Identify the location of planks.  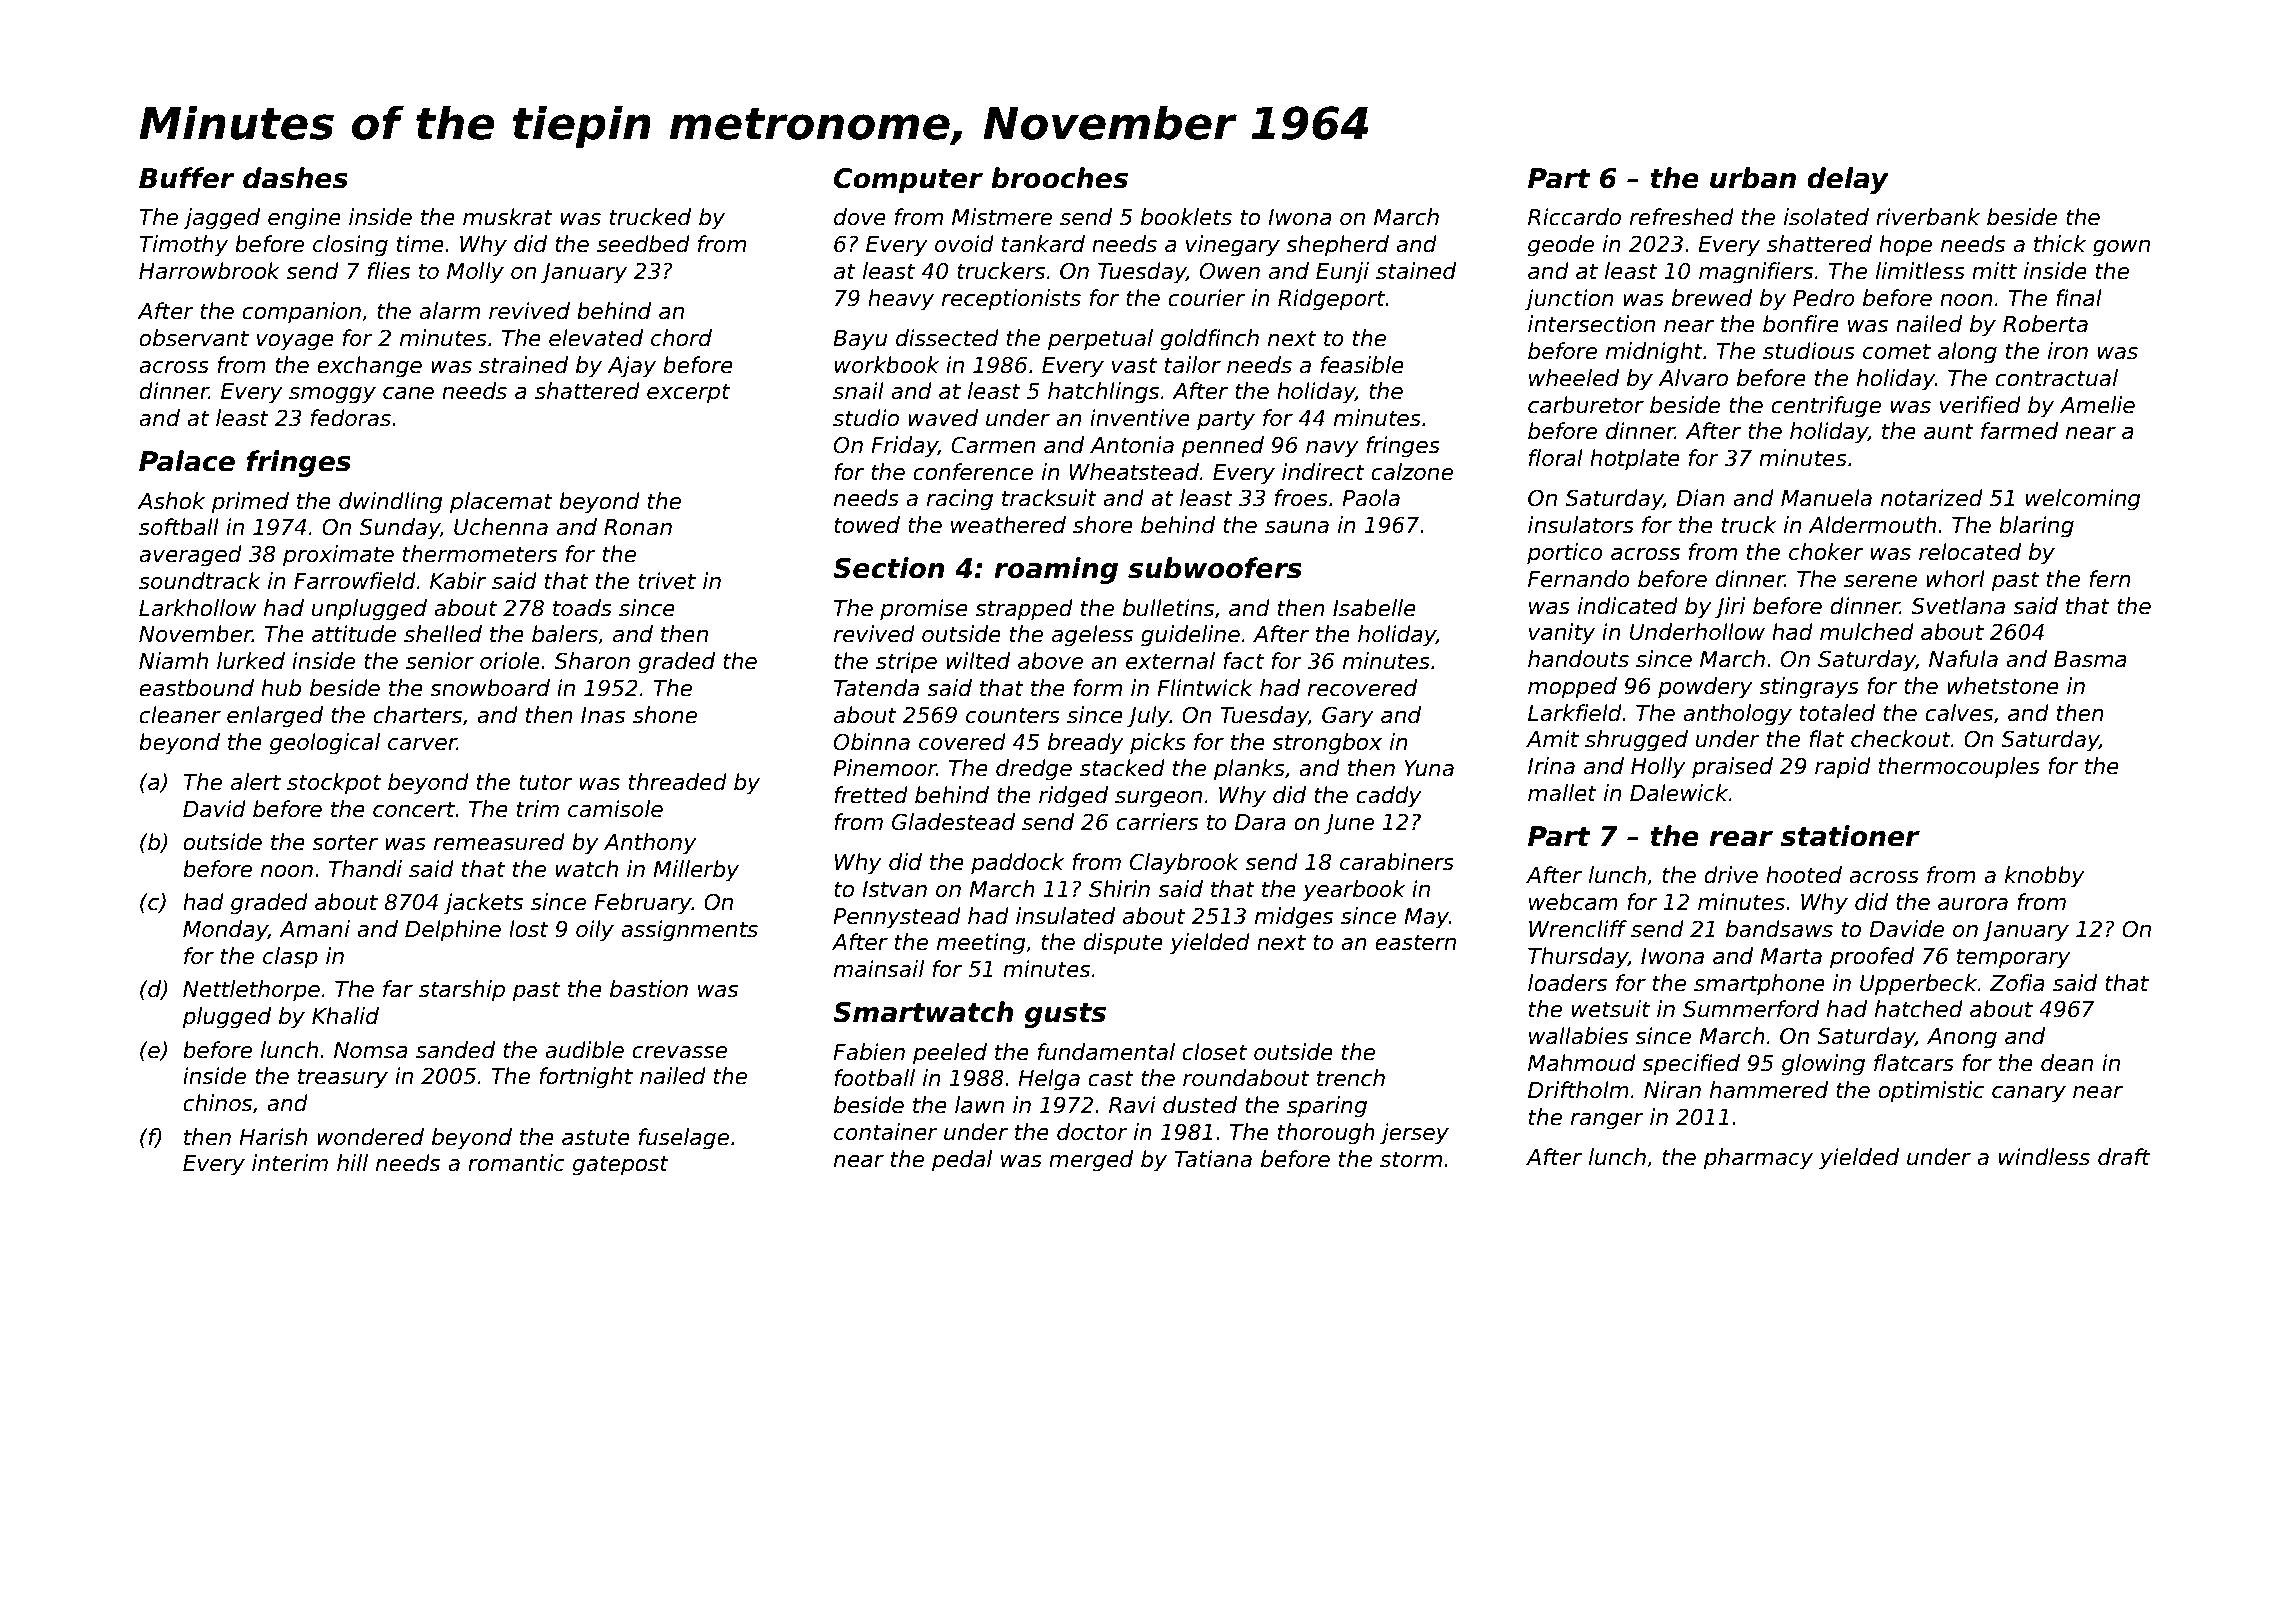
(1249, 770).
